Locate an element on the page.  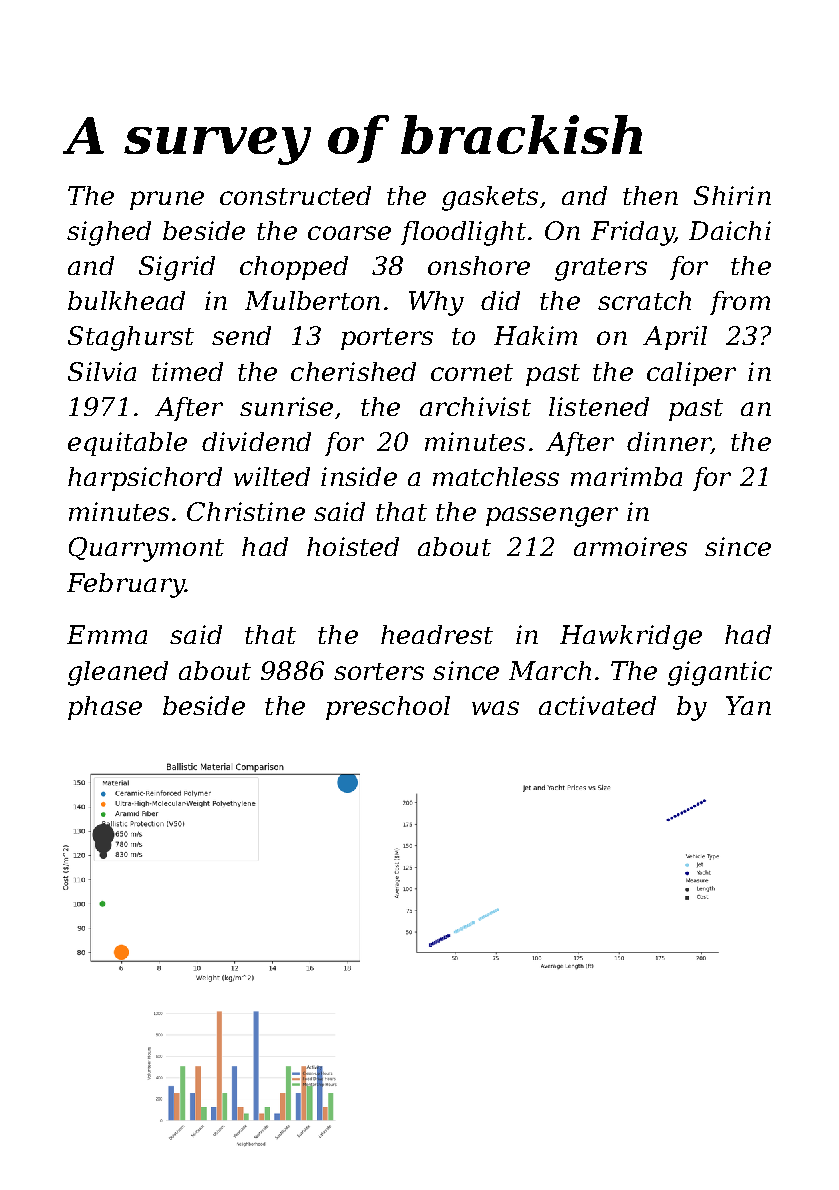
then is located at coordinates (650, 195).
